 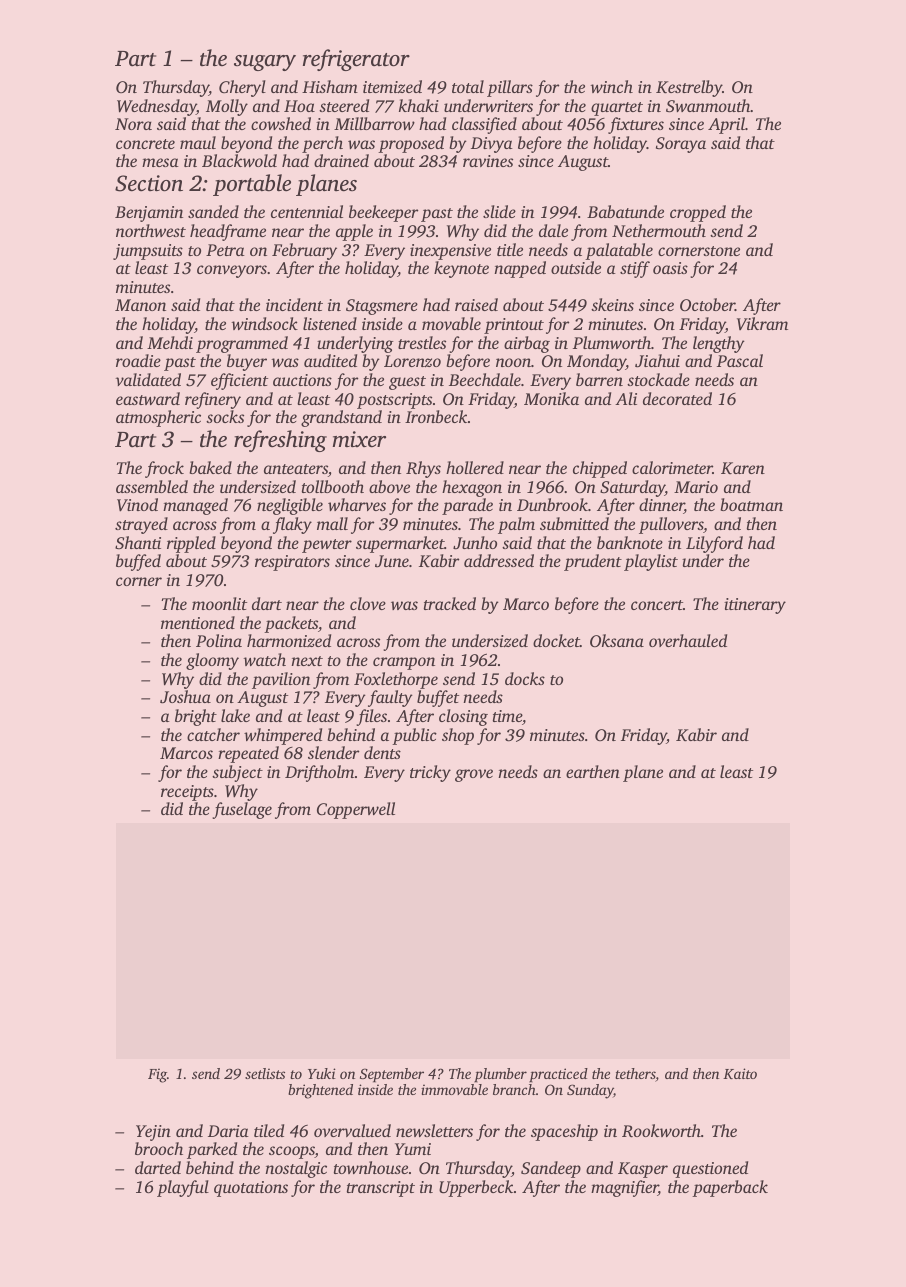 What do you see at coordinates (183, 1188) in the screenshot?
I see `playful` at bounding box center [183, 1188].
